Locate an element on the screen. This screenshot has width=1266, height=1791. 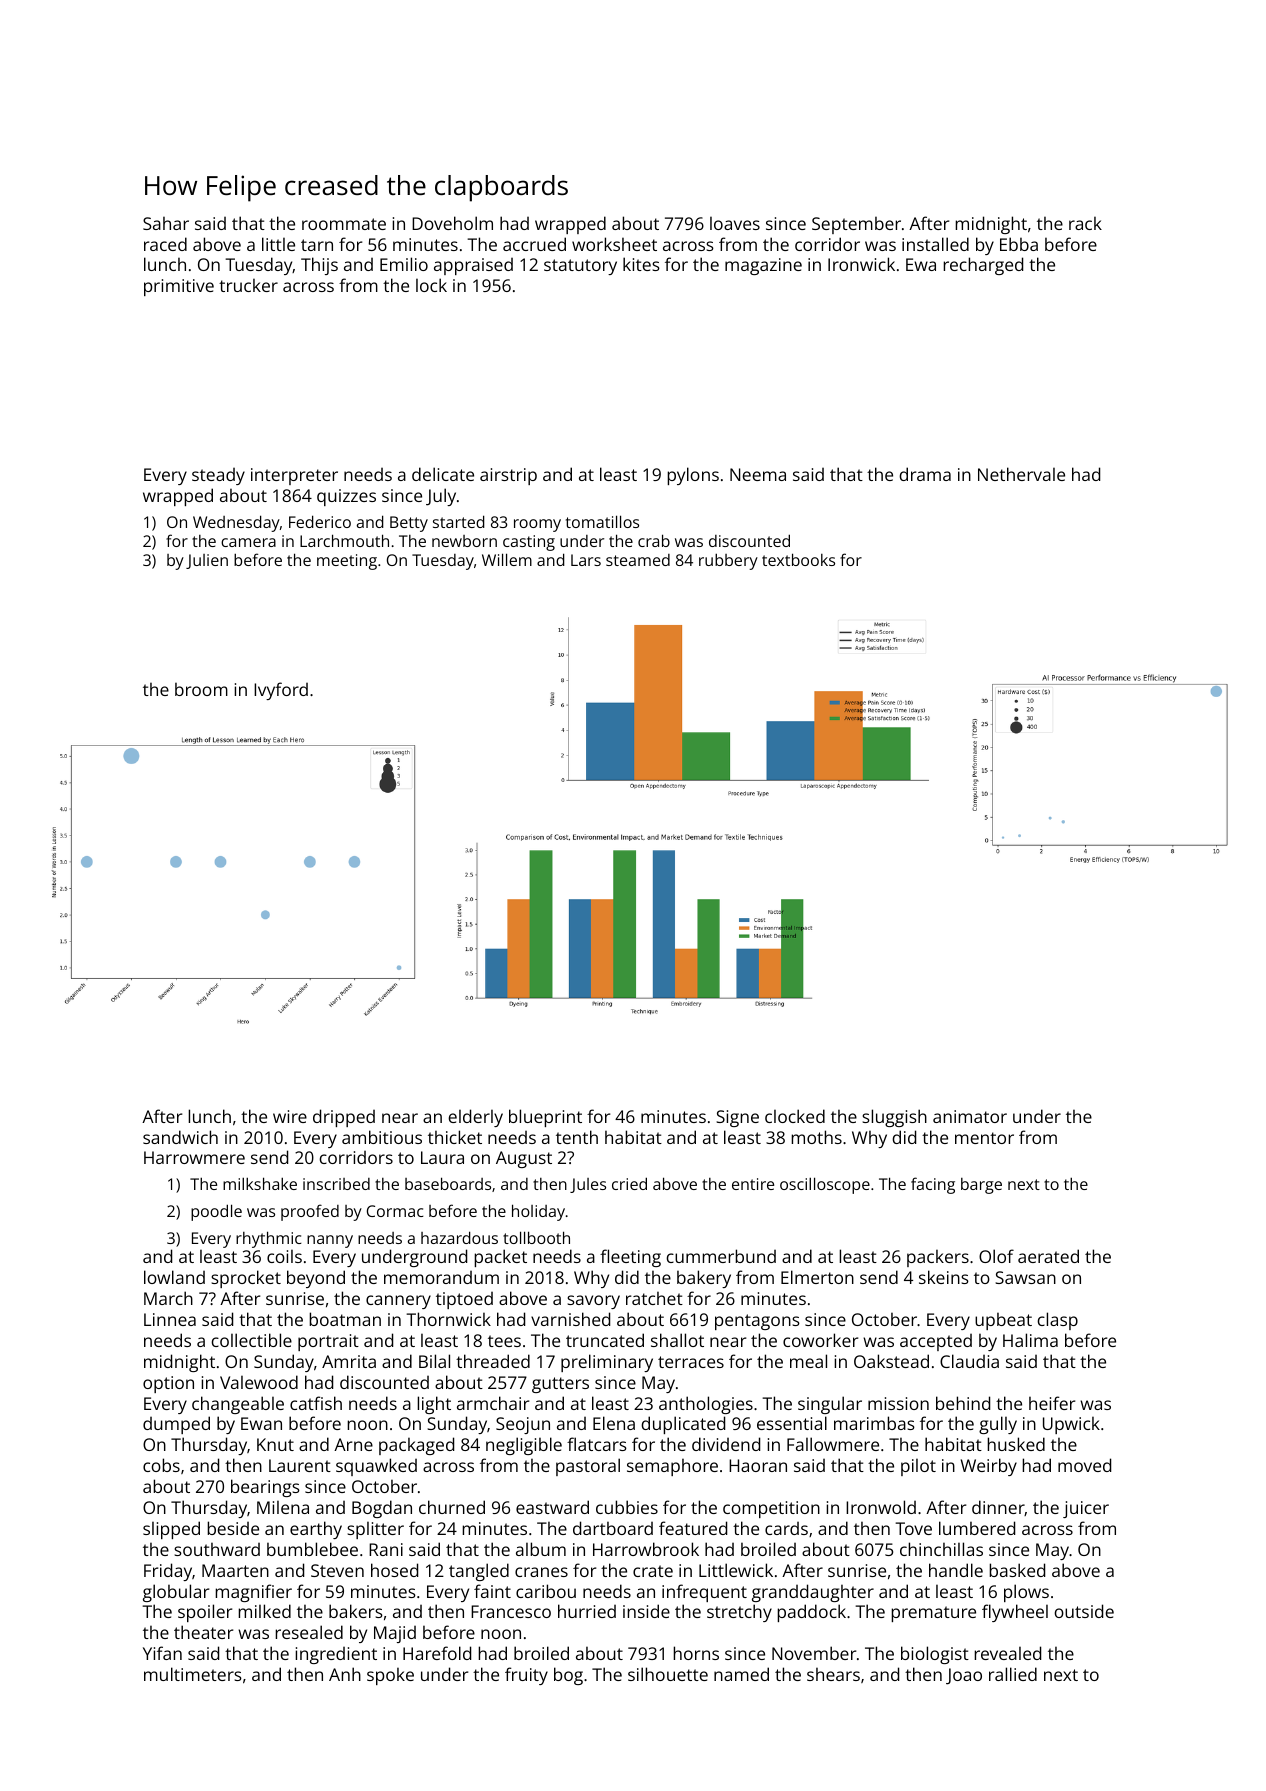
sluggish is located at coordinates (894, 1118).
